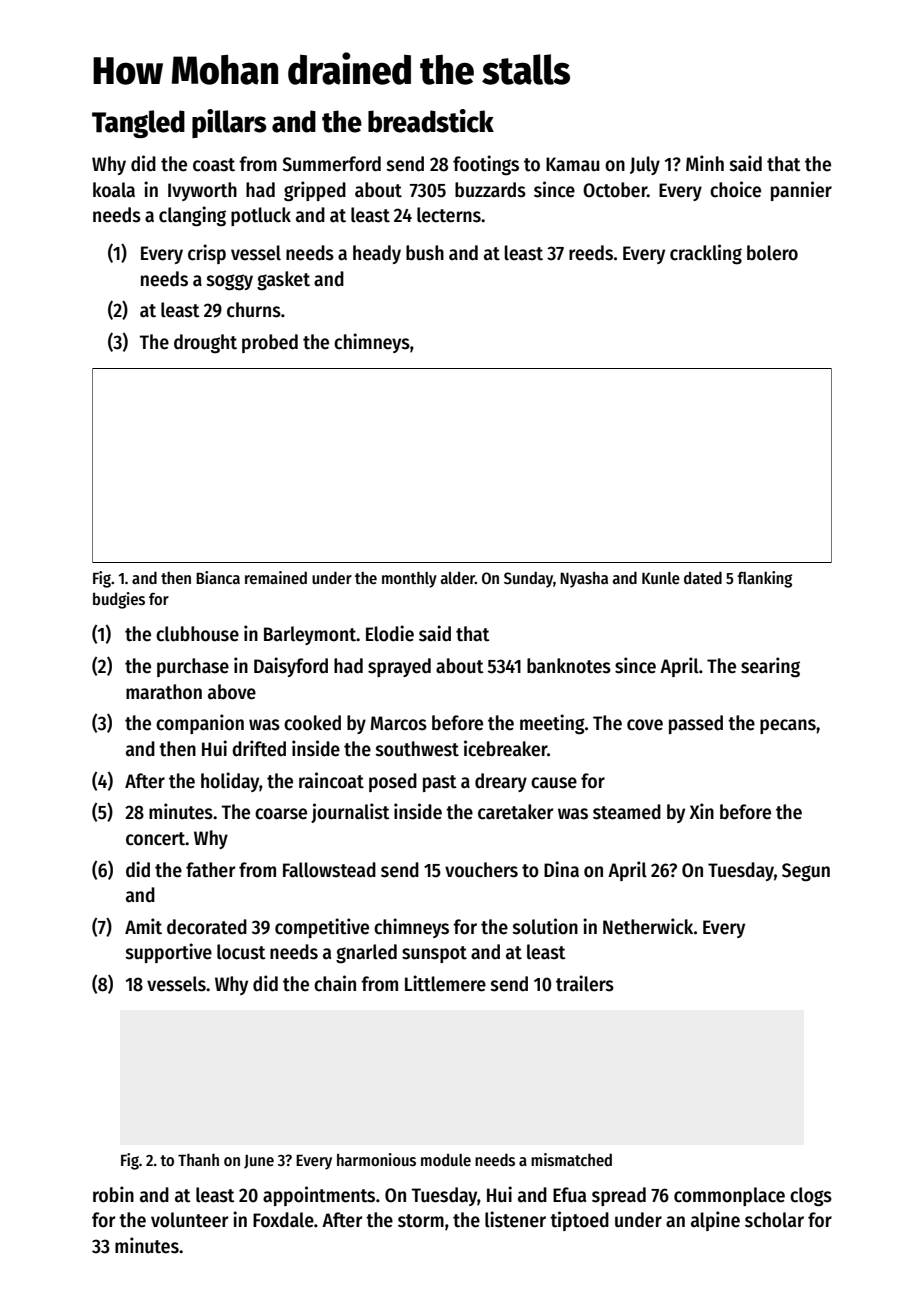  I want to click on drought, so click(205, 344).
